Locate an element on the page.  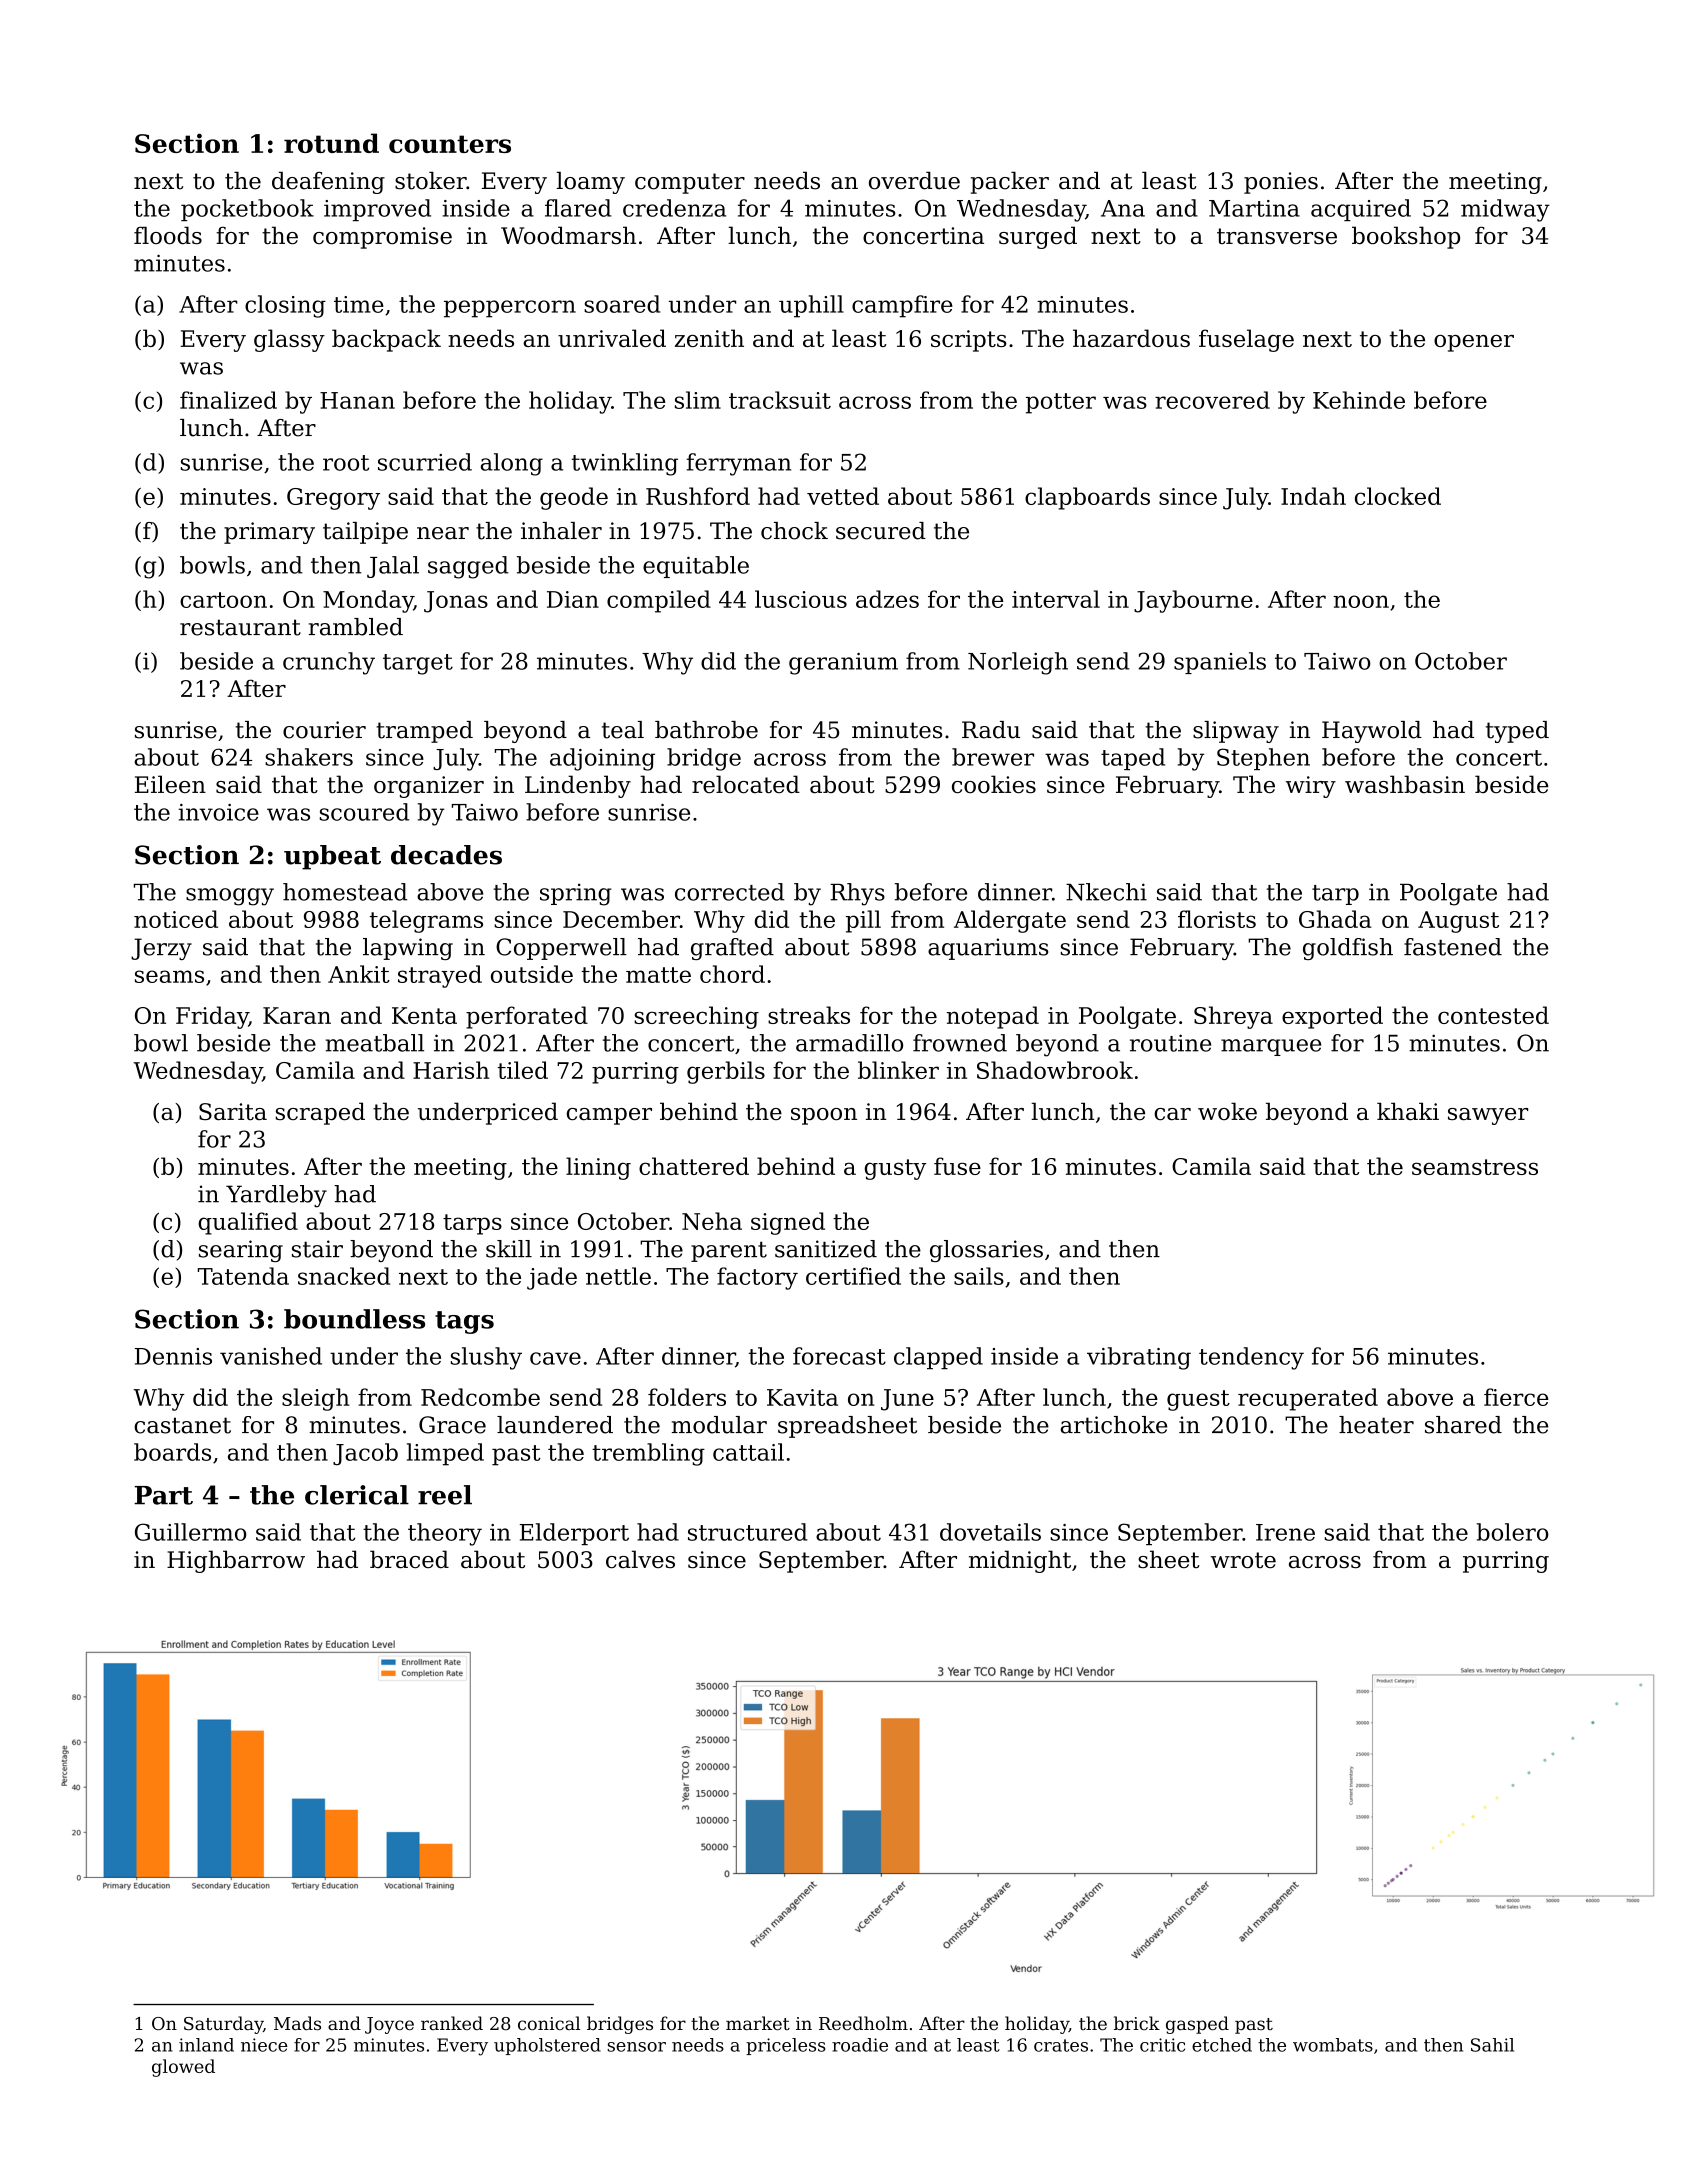
relocated is located at coordinates (746, 784).
